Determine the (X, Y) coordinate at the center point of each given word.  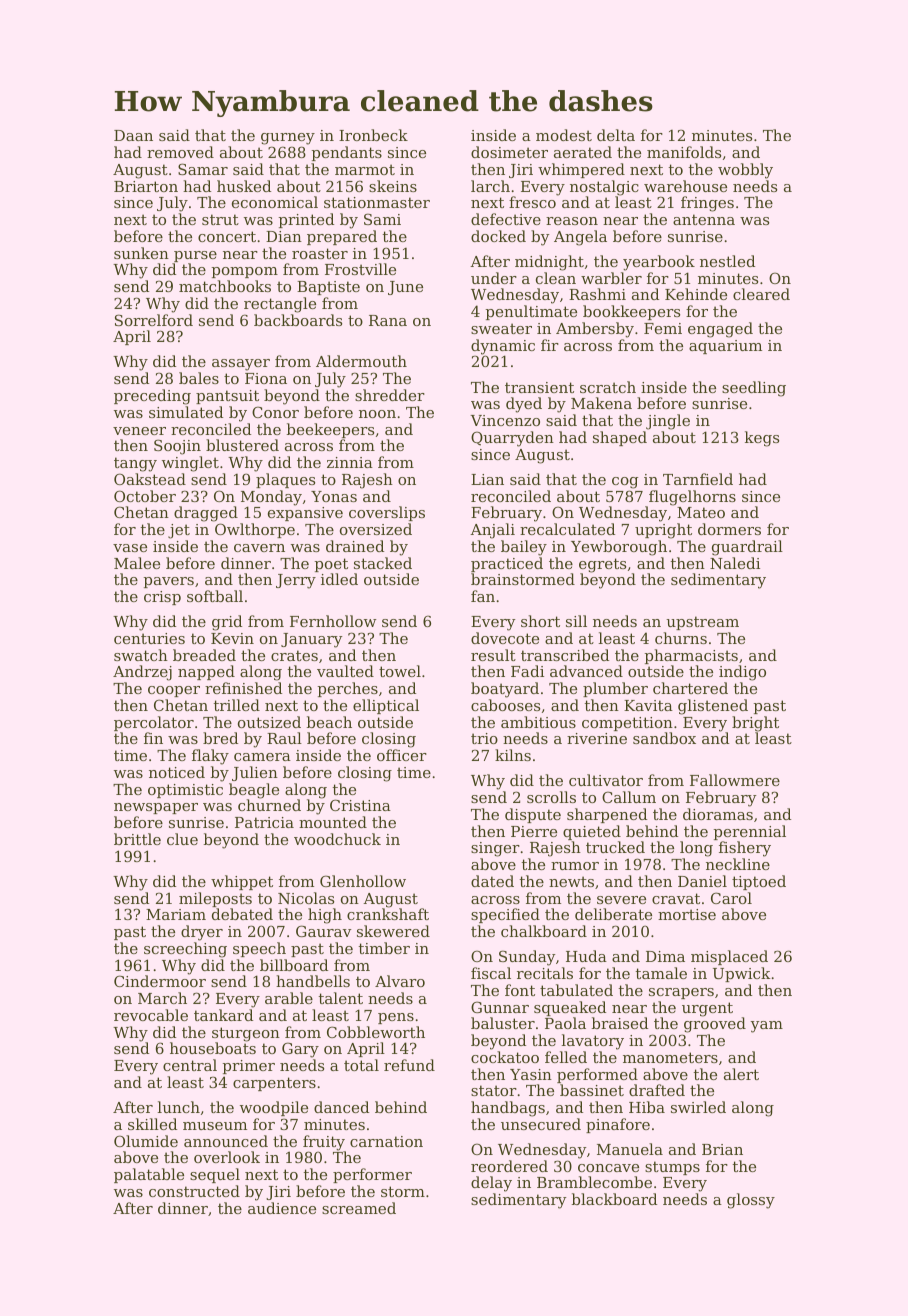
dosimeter (509, 152)
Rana (388, 320)
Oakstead (150, 479)
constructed (194, 1191)
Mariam (176, 914)
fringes (707, 204)
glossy (751, 1201)
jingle (668, 422)
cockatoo (505, 1057)
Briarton (146, 186)
